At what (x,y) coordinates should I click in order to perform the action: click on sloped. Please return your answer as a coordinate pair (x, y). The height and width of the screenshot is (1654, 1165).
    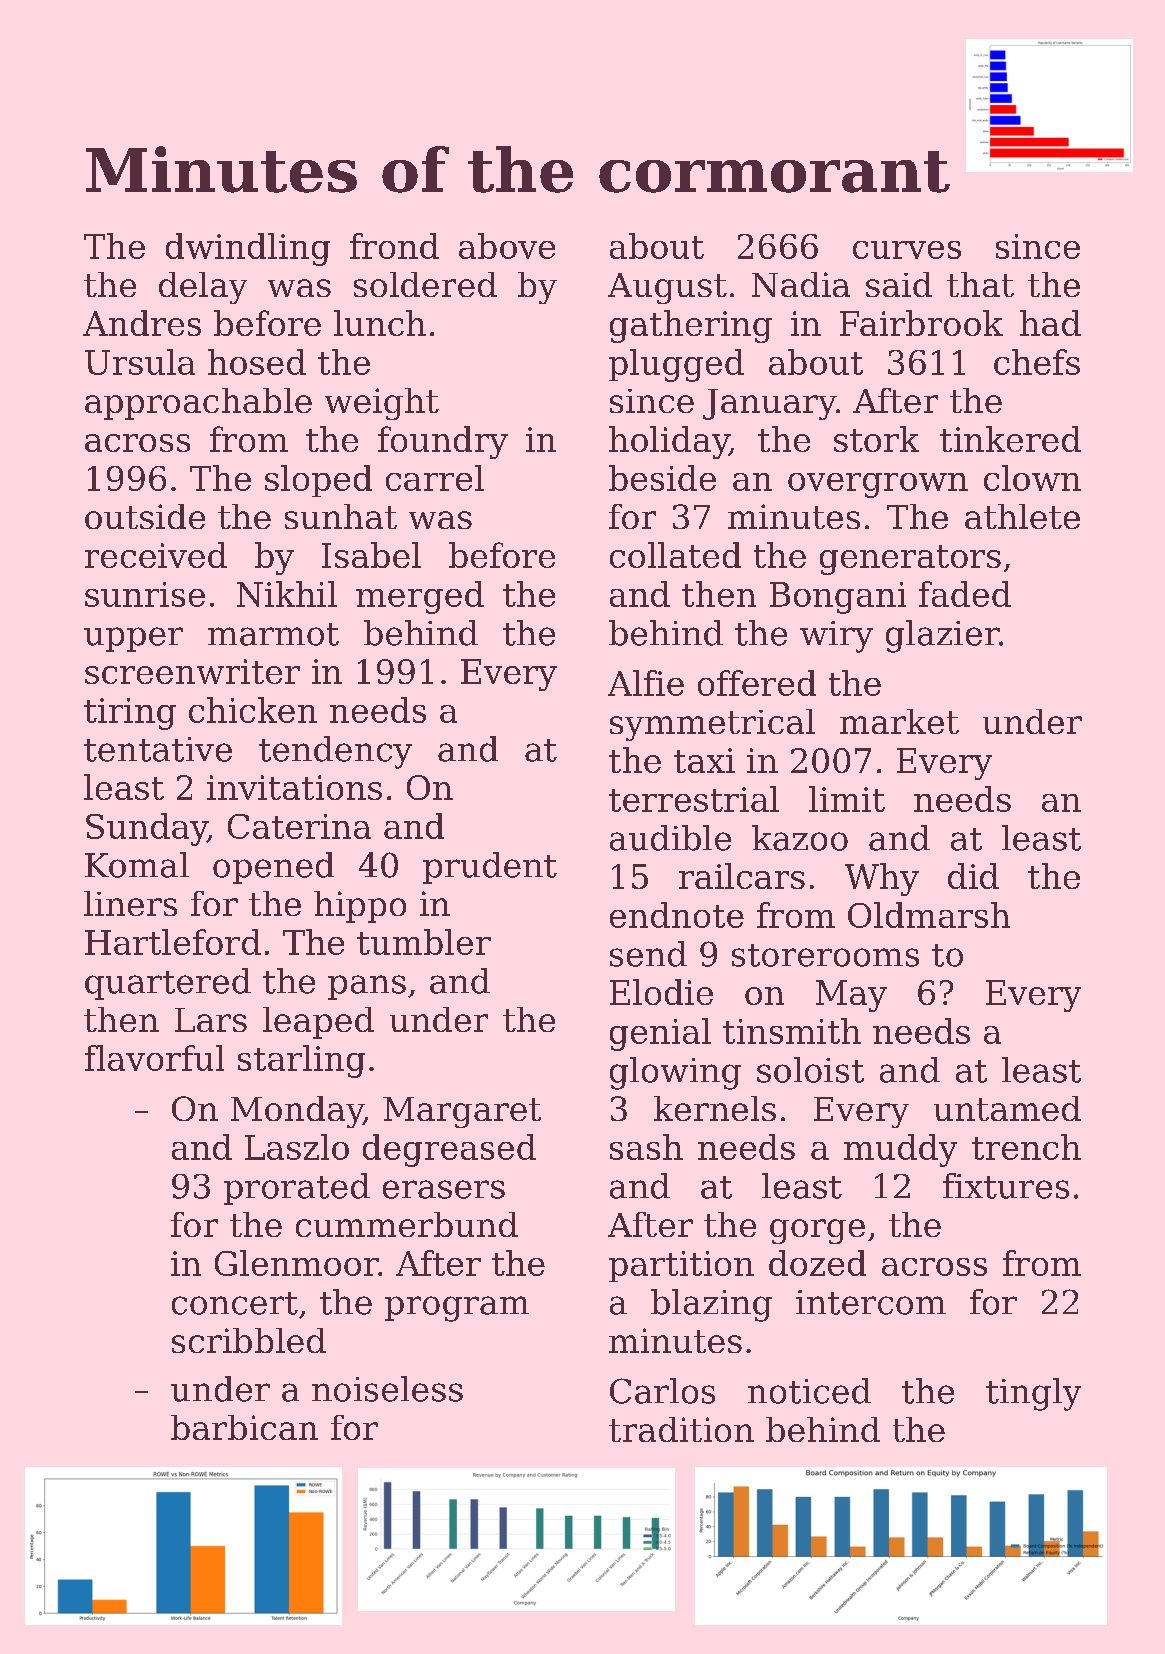
    Looking at the image, I should click on (318, 481).
